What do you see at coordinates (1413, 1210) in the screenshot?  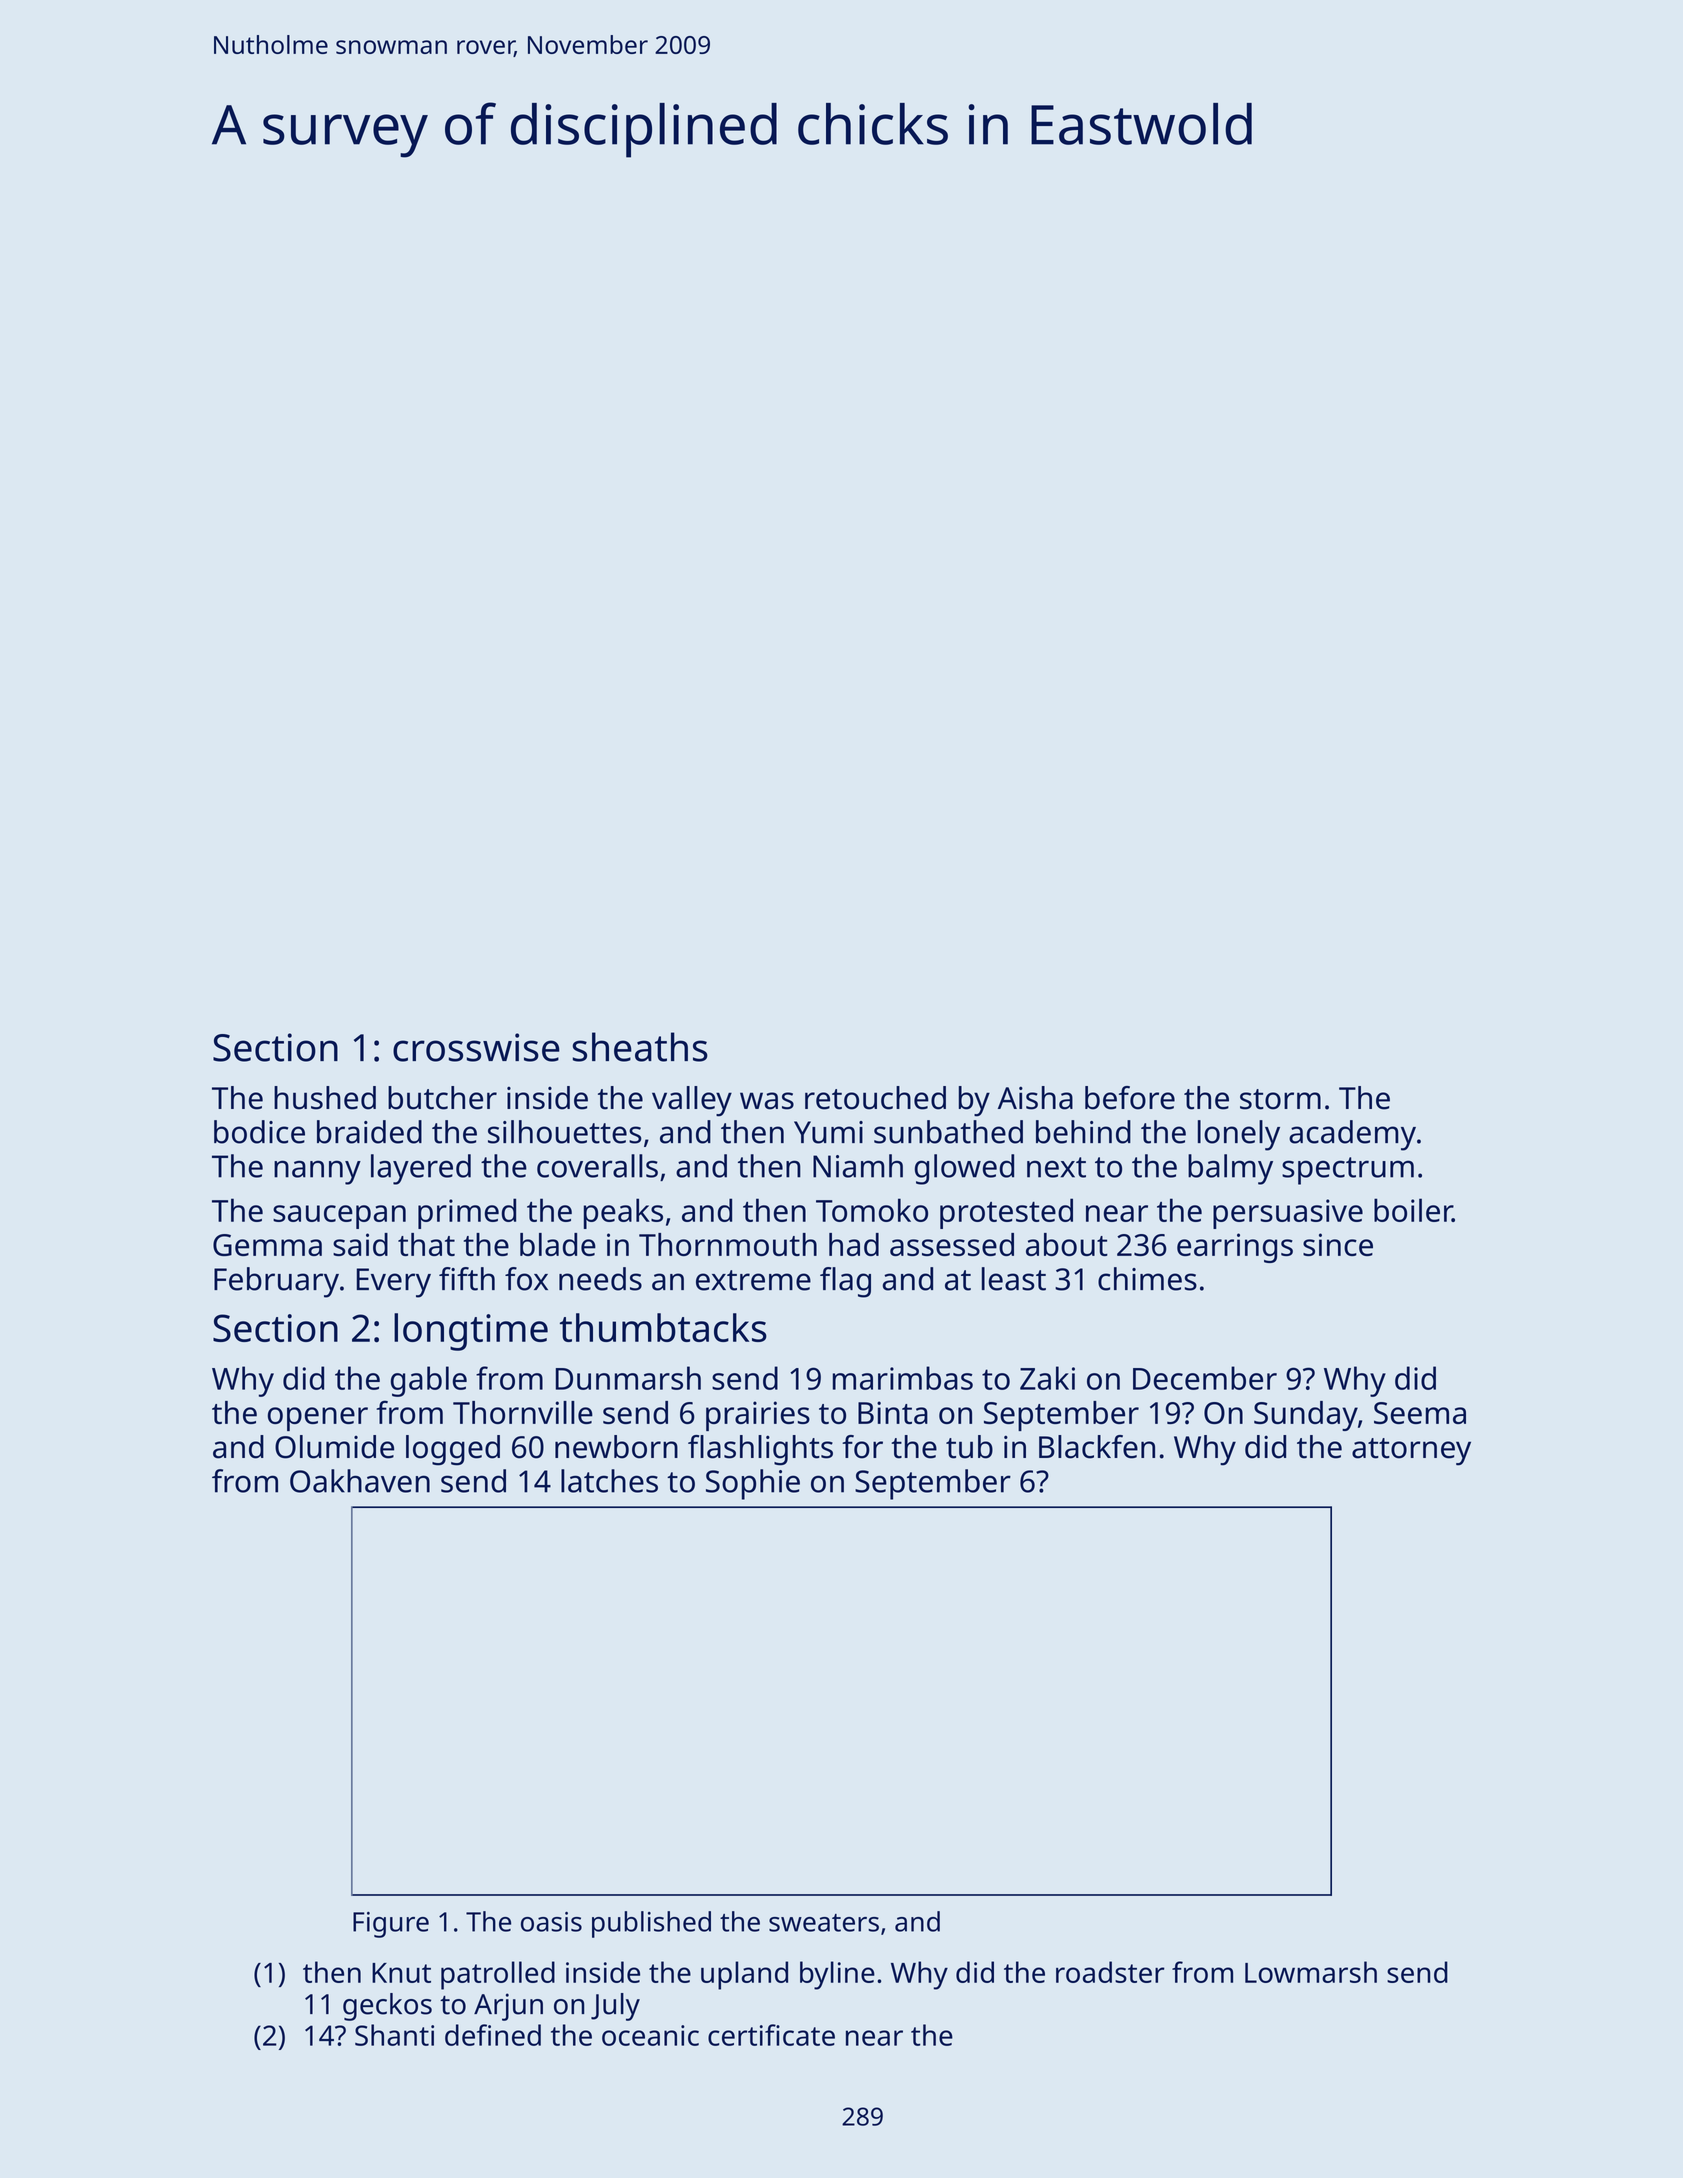 I see `boiler` at bounding box center [1413, 1210].
